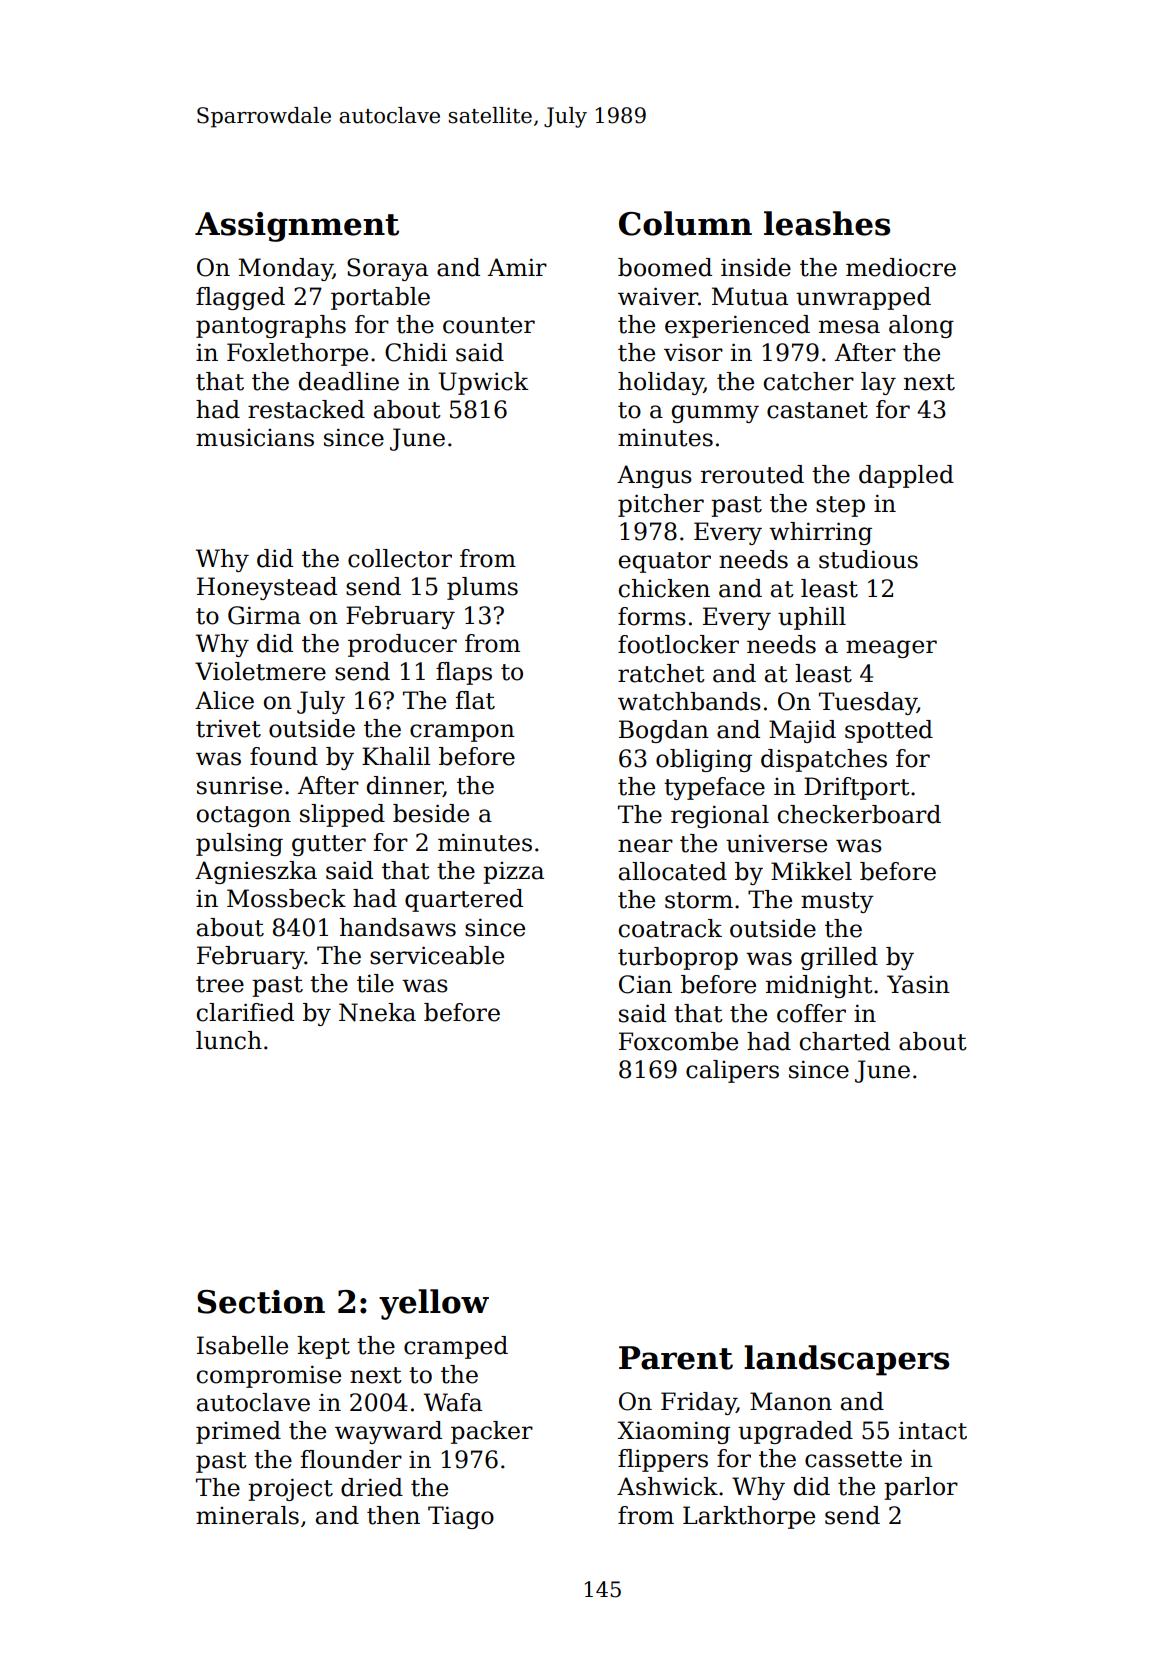 The height and width of the document is (1654, 1165). What do you see at coordinates (827, 223) in the document?
I see `leashes` at bounding box center [827, 223].
